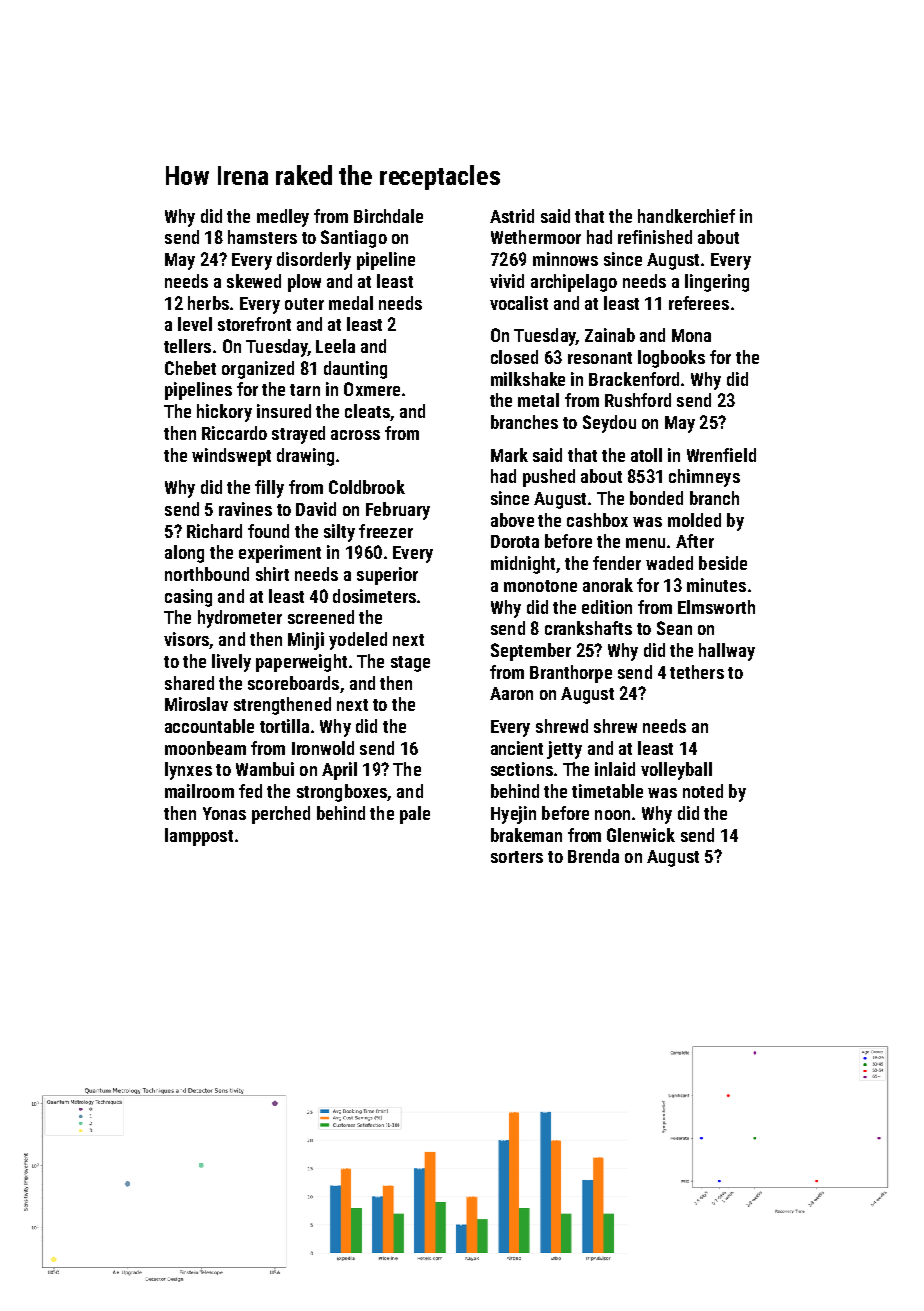  I want to click on tethers, so click(697, 672).
